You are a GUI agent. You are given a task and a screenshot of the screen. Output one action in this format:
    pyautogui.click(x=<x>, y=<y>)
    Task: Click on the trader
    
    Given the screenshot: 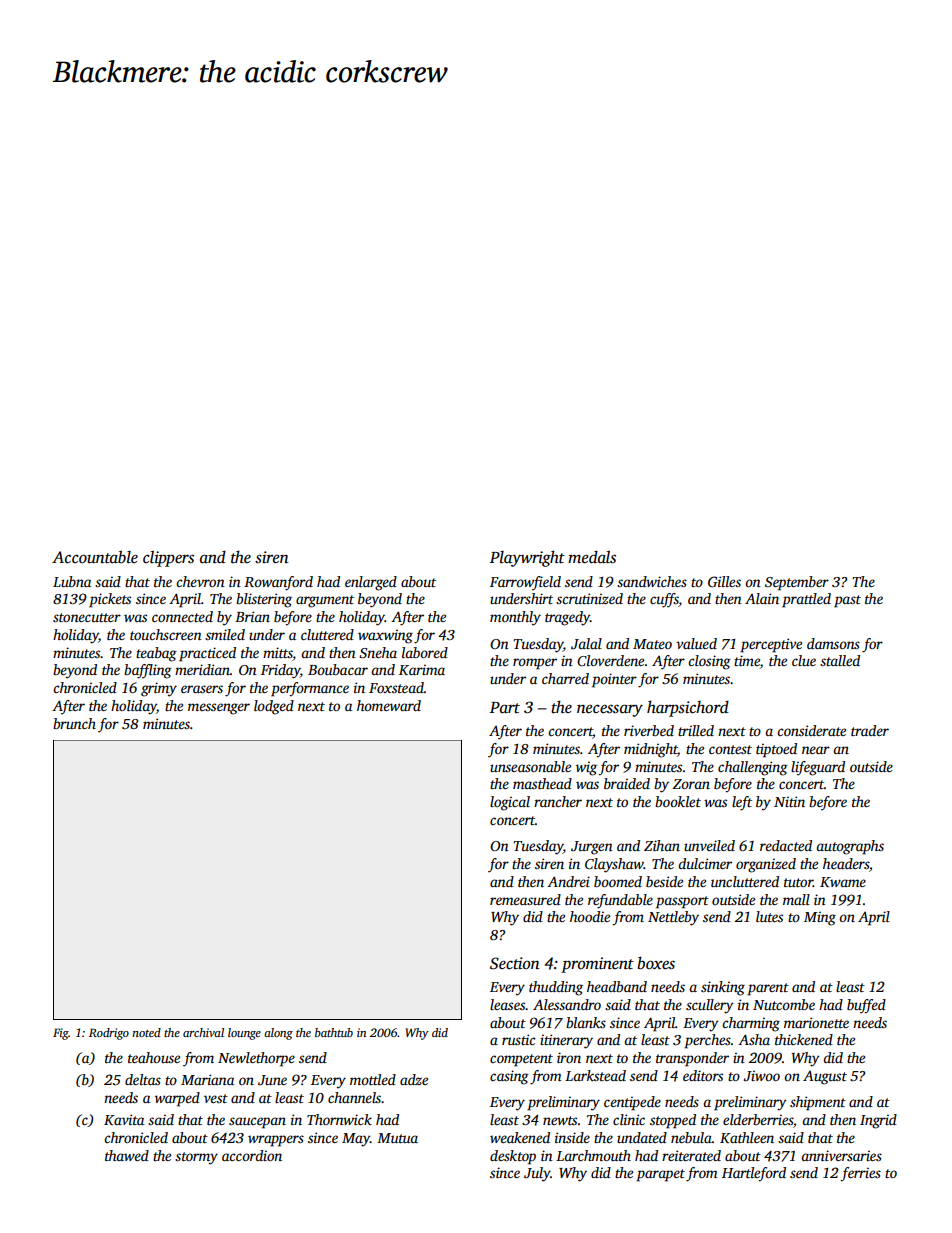 What is the action you would take?
    pyautogui.click(x=870, y=730)
